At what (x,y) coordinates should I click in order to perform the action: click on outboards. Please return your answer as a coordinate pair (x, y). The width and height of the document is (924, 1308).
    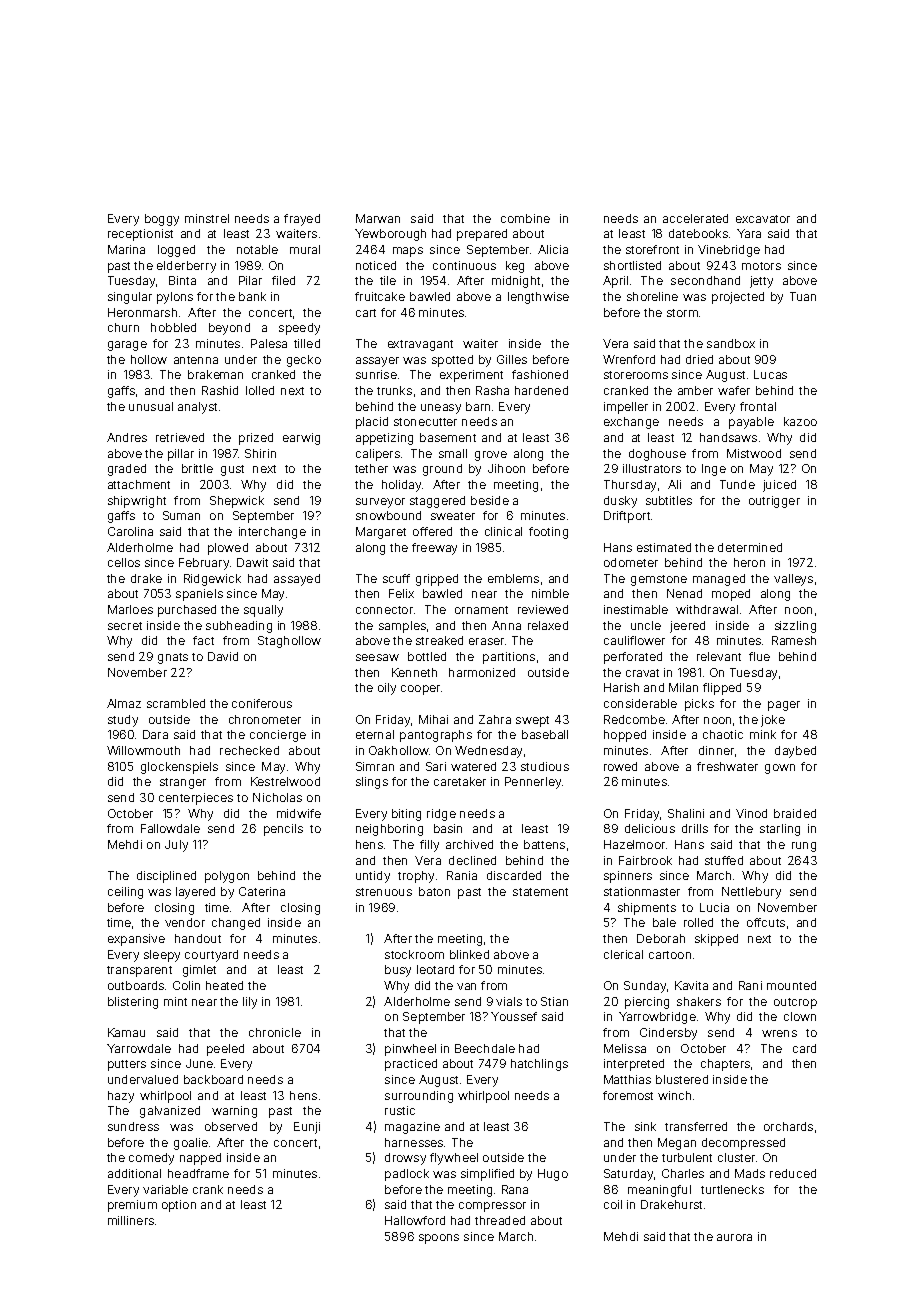
    Looking at the image, I should click on (136, 985).
